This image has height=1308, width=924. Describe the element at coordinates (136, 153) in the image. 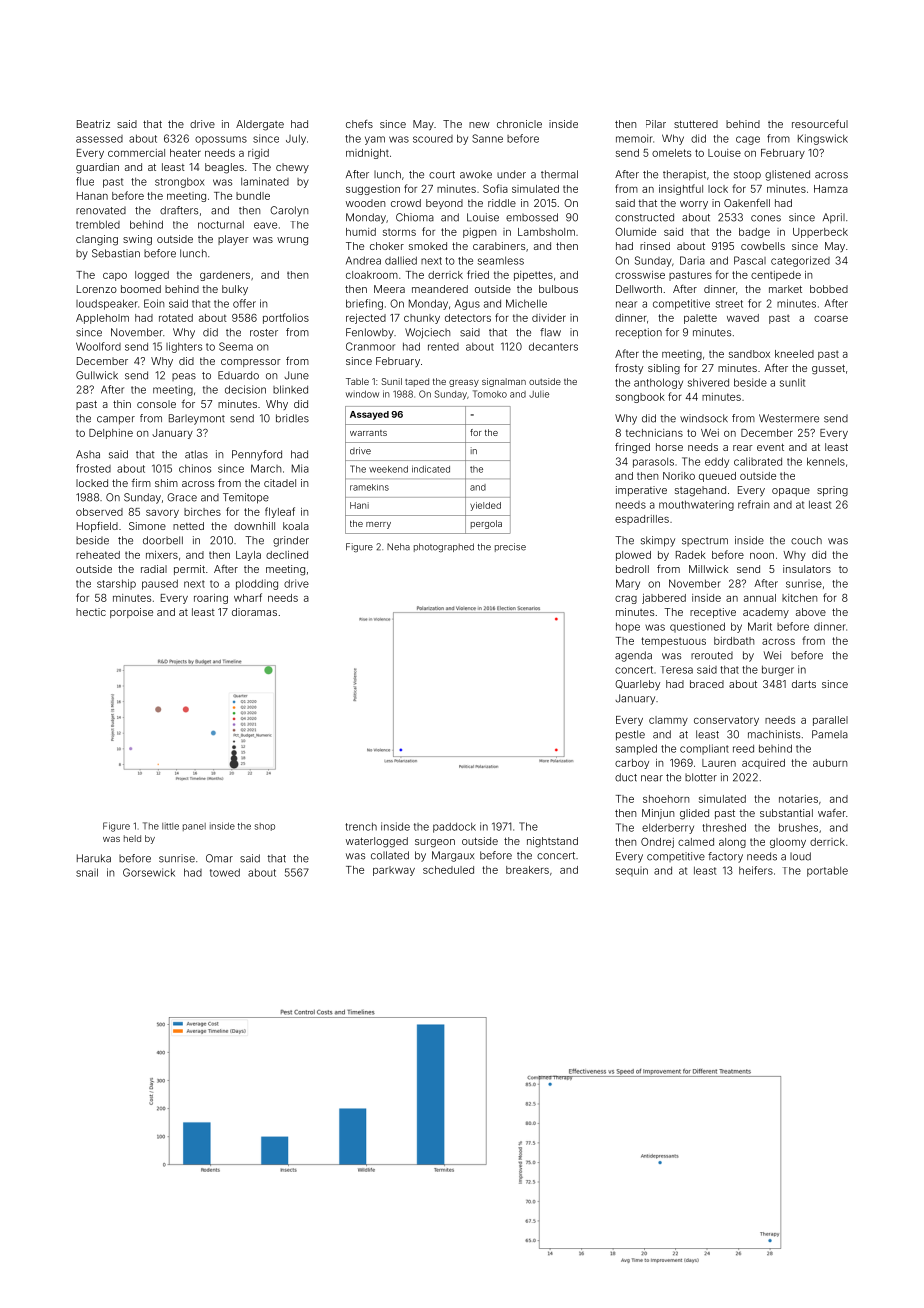

I see `commercial` at that location.
